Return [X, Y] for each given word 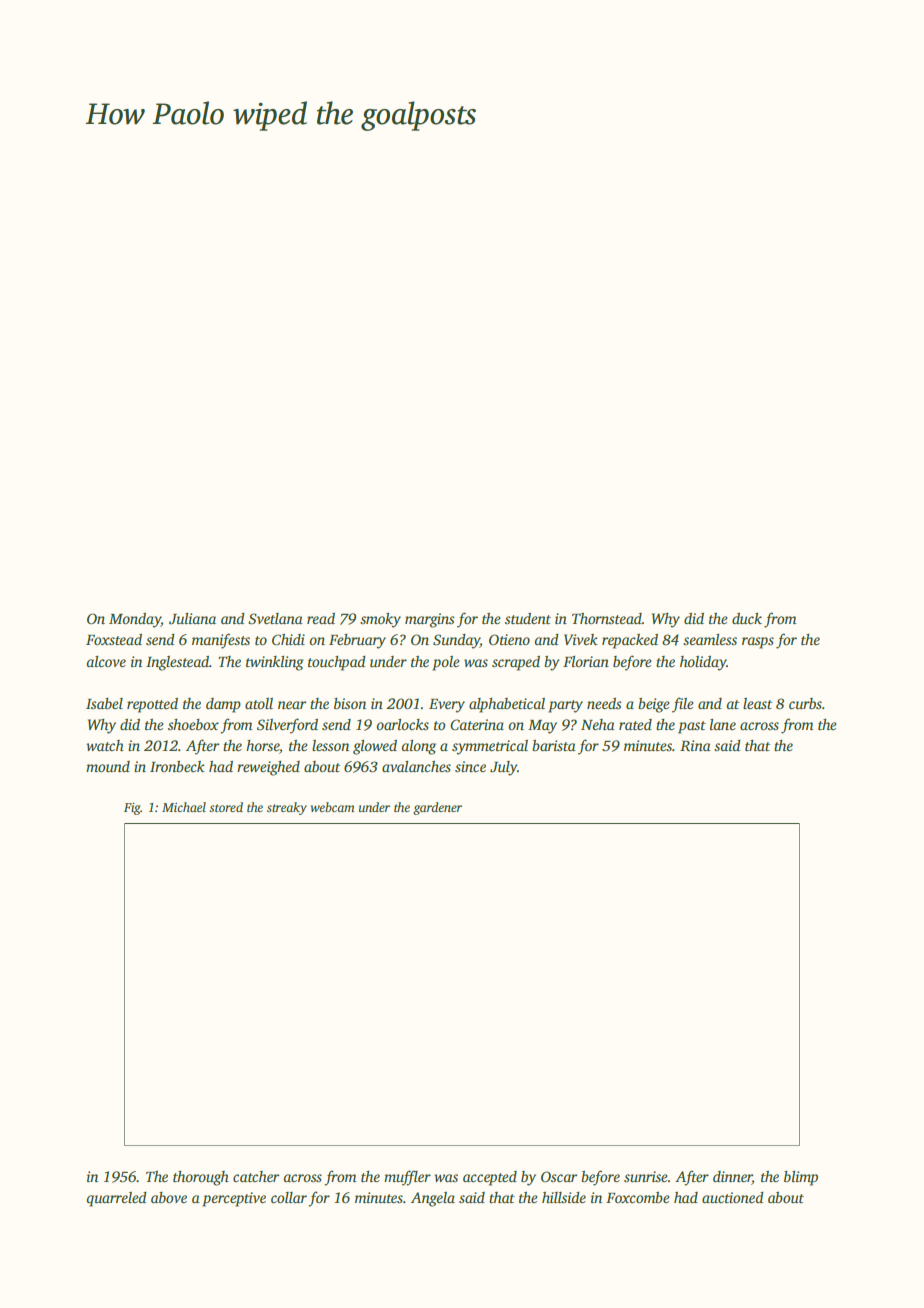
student [528, 618]
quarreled [116, 1199]
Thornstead [607, 618]
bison [350, 703]
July [503, 768]
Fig [132, 809]
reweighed [268, 768]
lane [723, 724]
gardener [437, 808]
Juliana [192, 618]
